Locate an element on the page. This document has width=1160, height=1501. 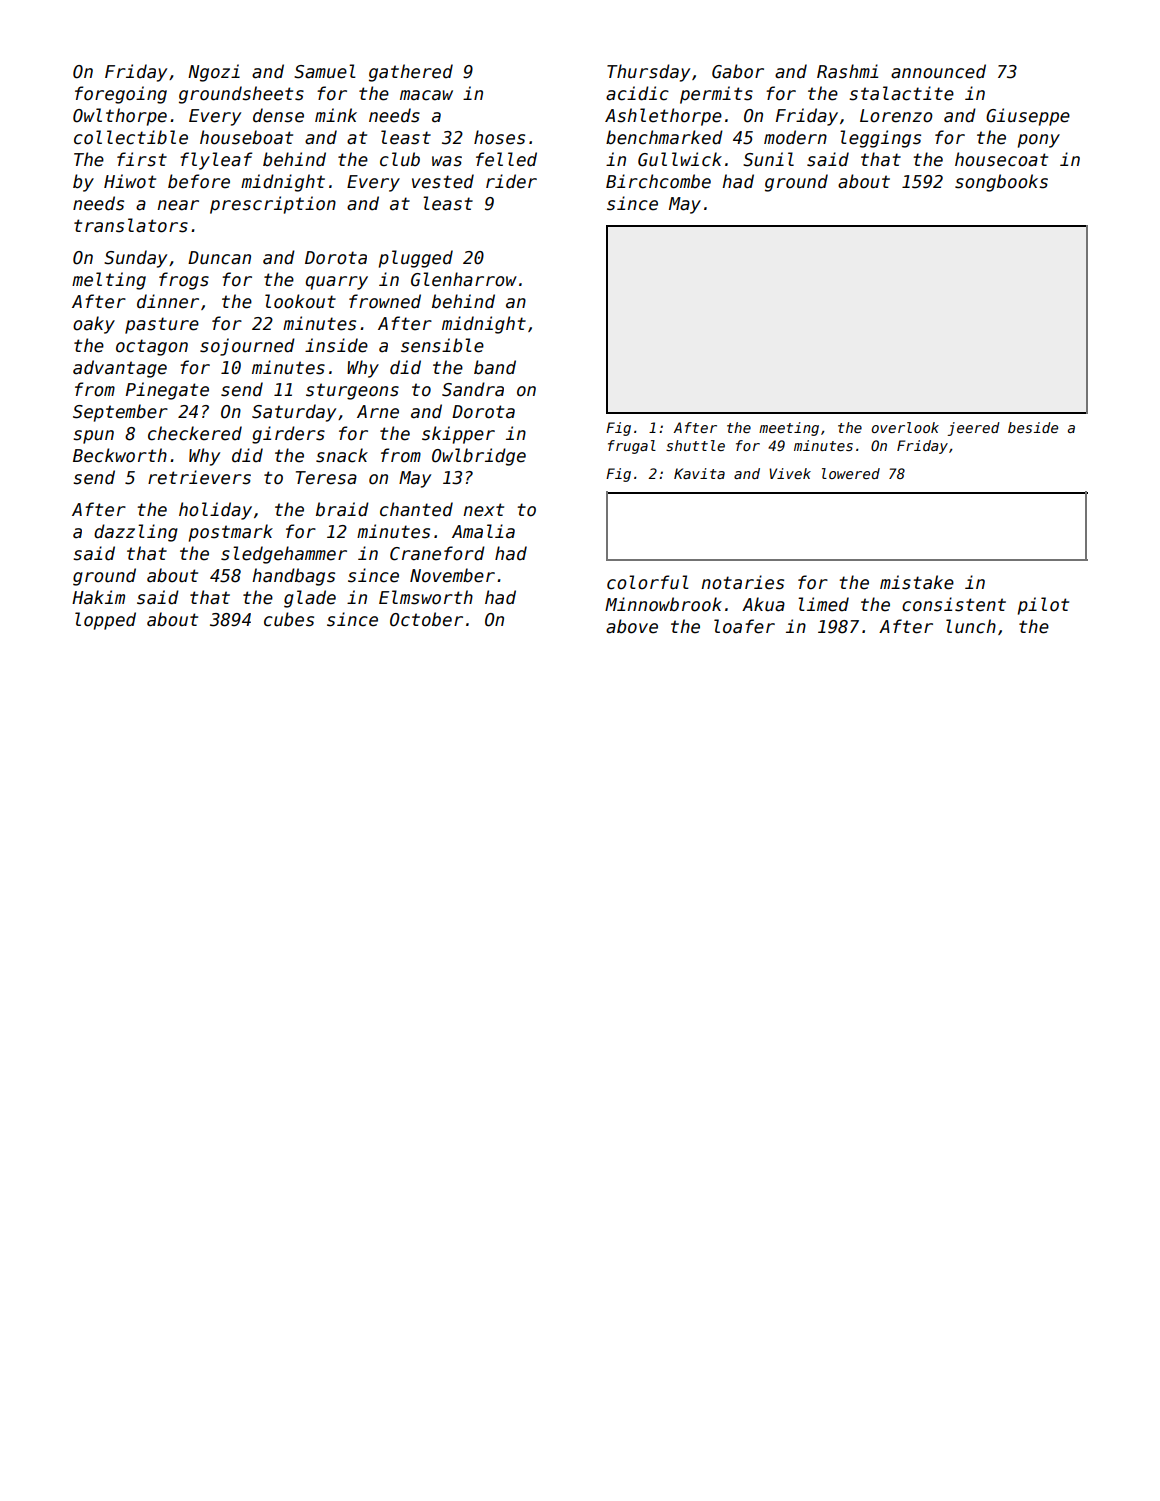
Sandra is located at coordinates (473, 389).
